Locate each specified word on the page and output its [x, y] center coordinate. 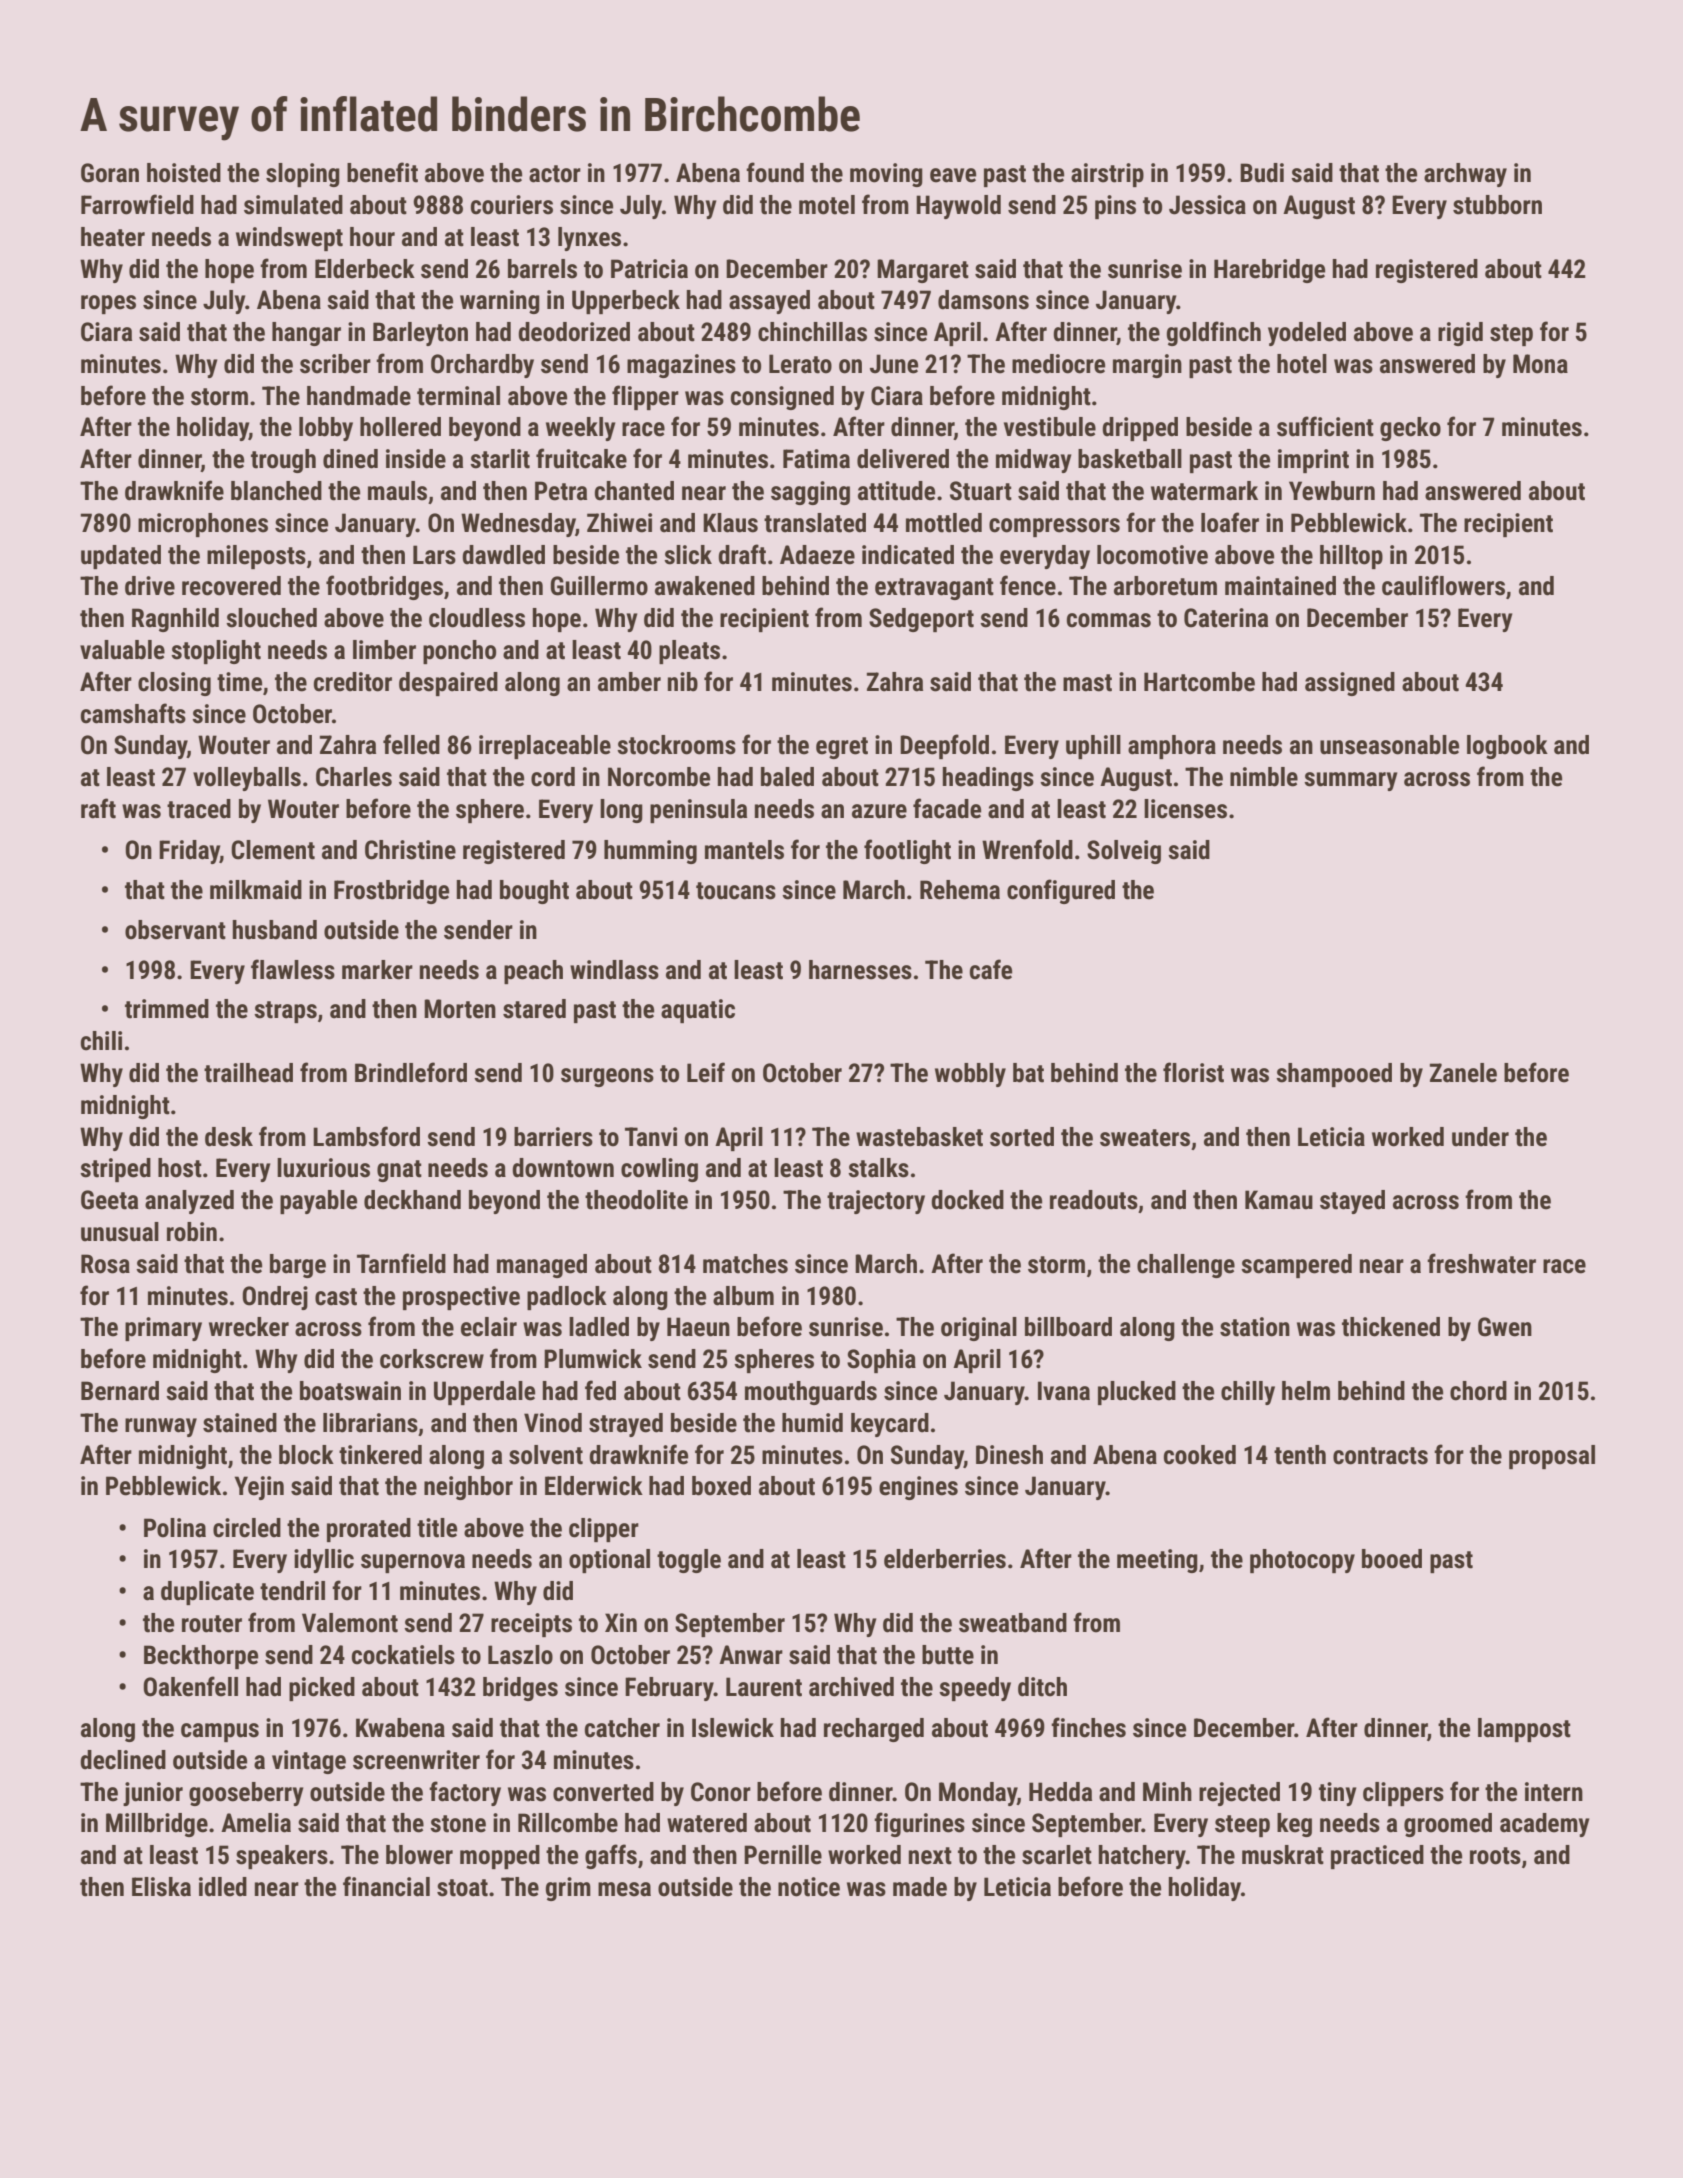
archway [1465, 175]
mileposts [256, 557]
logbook [1507, 747]
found [775, 172]
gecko [1410, 429]
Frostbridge [391, 892]
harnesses [860, 970]
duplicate [207, 1593]
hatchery [1142, 1857]
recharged [874, 1730]
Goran [110, 173]
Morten [460, 1009]
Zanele [1463, 1073]
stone [458, 1824]
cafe [991, 969]
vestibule [1050, 427]
